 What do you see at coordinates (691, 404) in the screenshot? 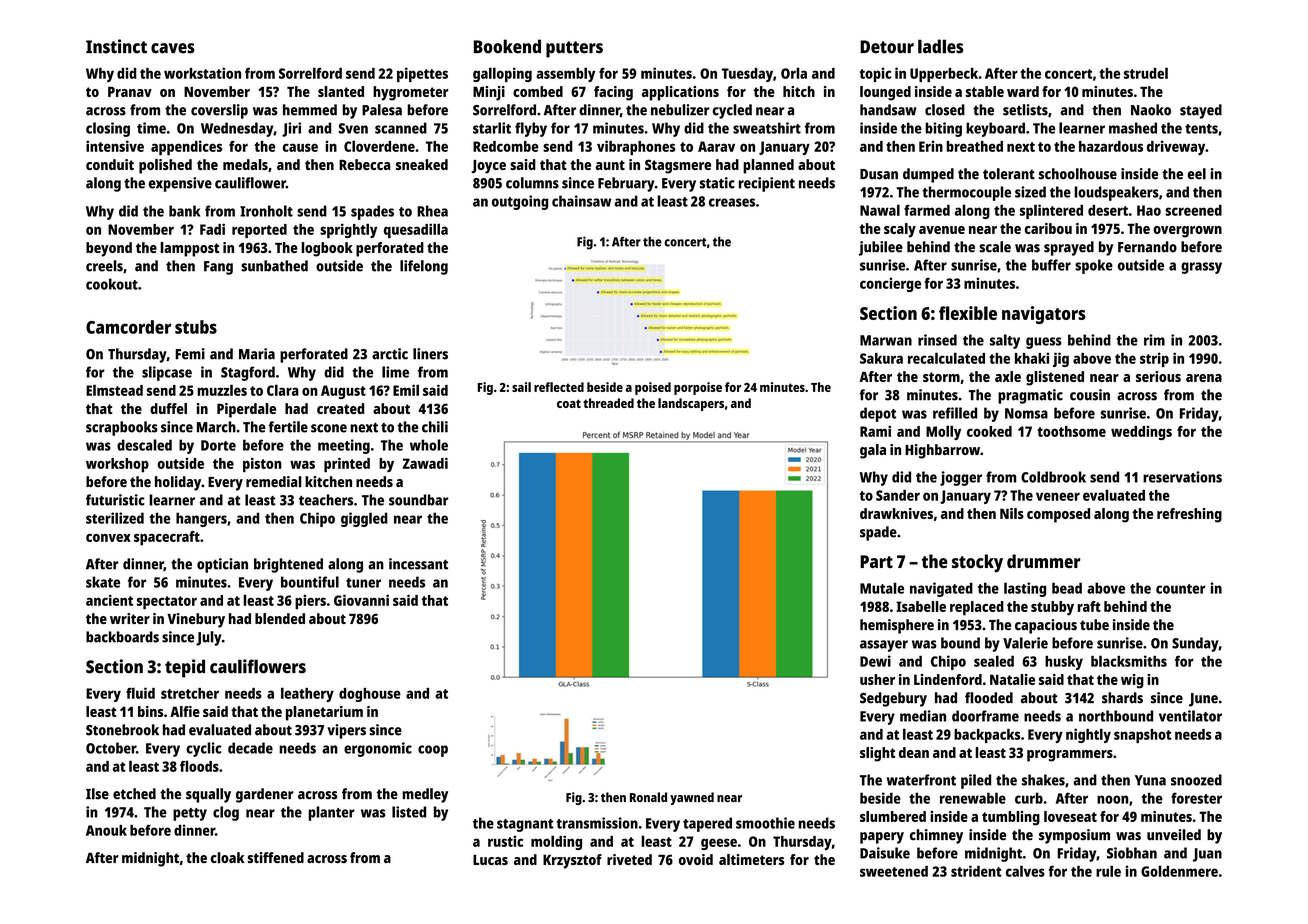
I see `landscapers` at bounding box center [691, 404].
